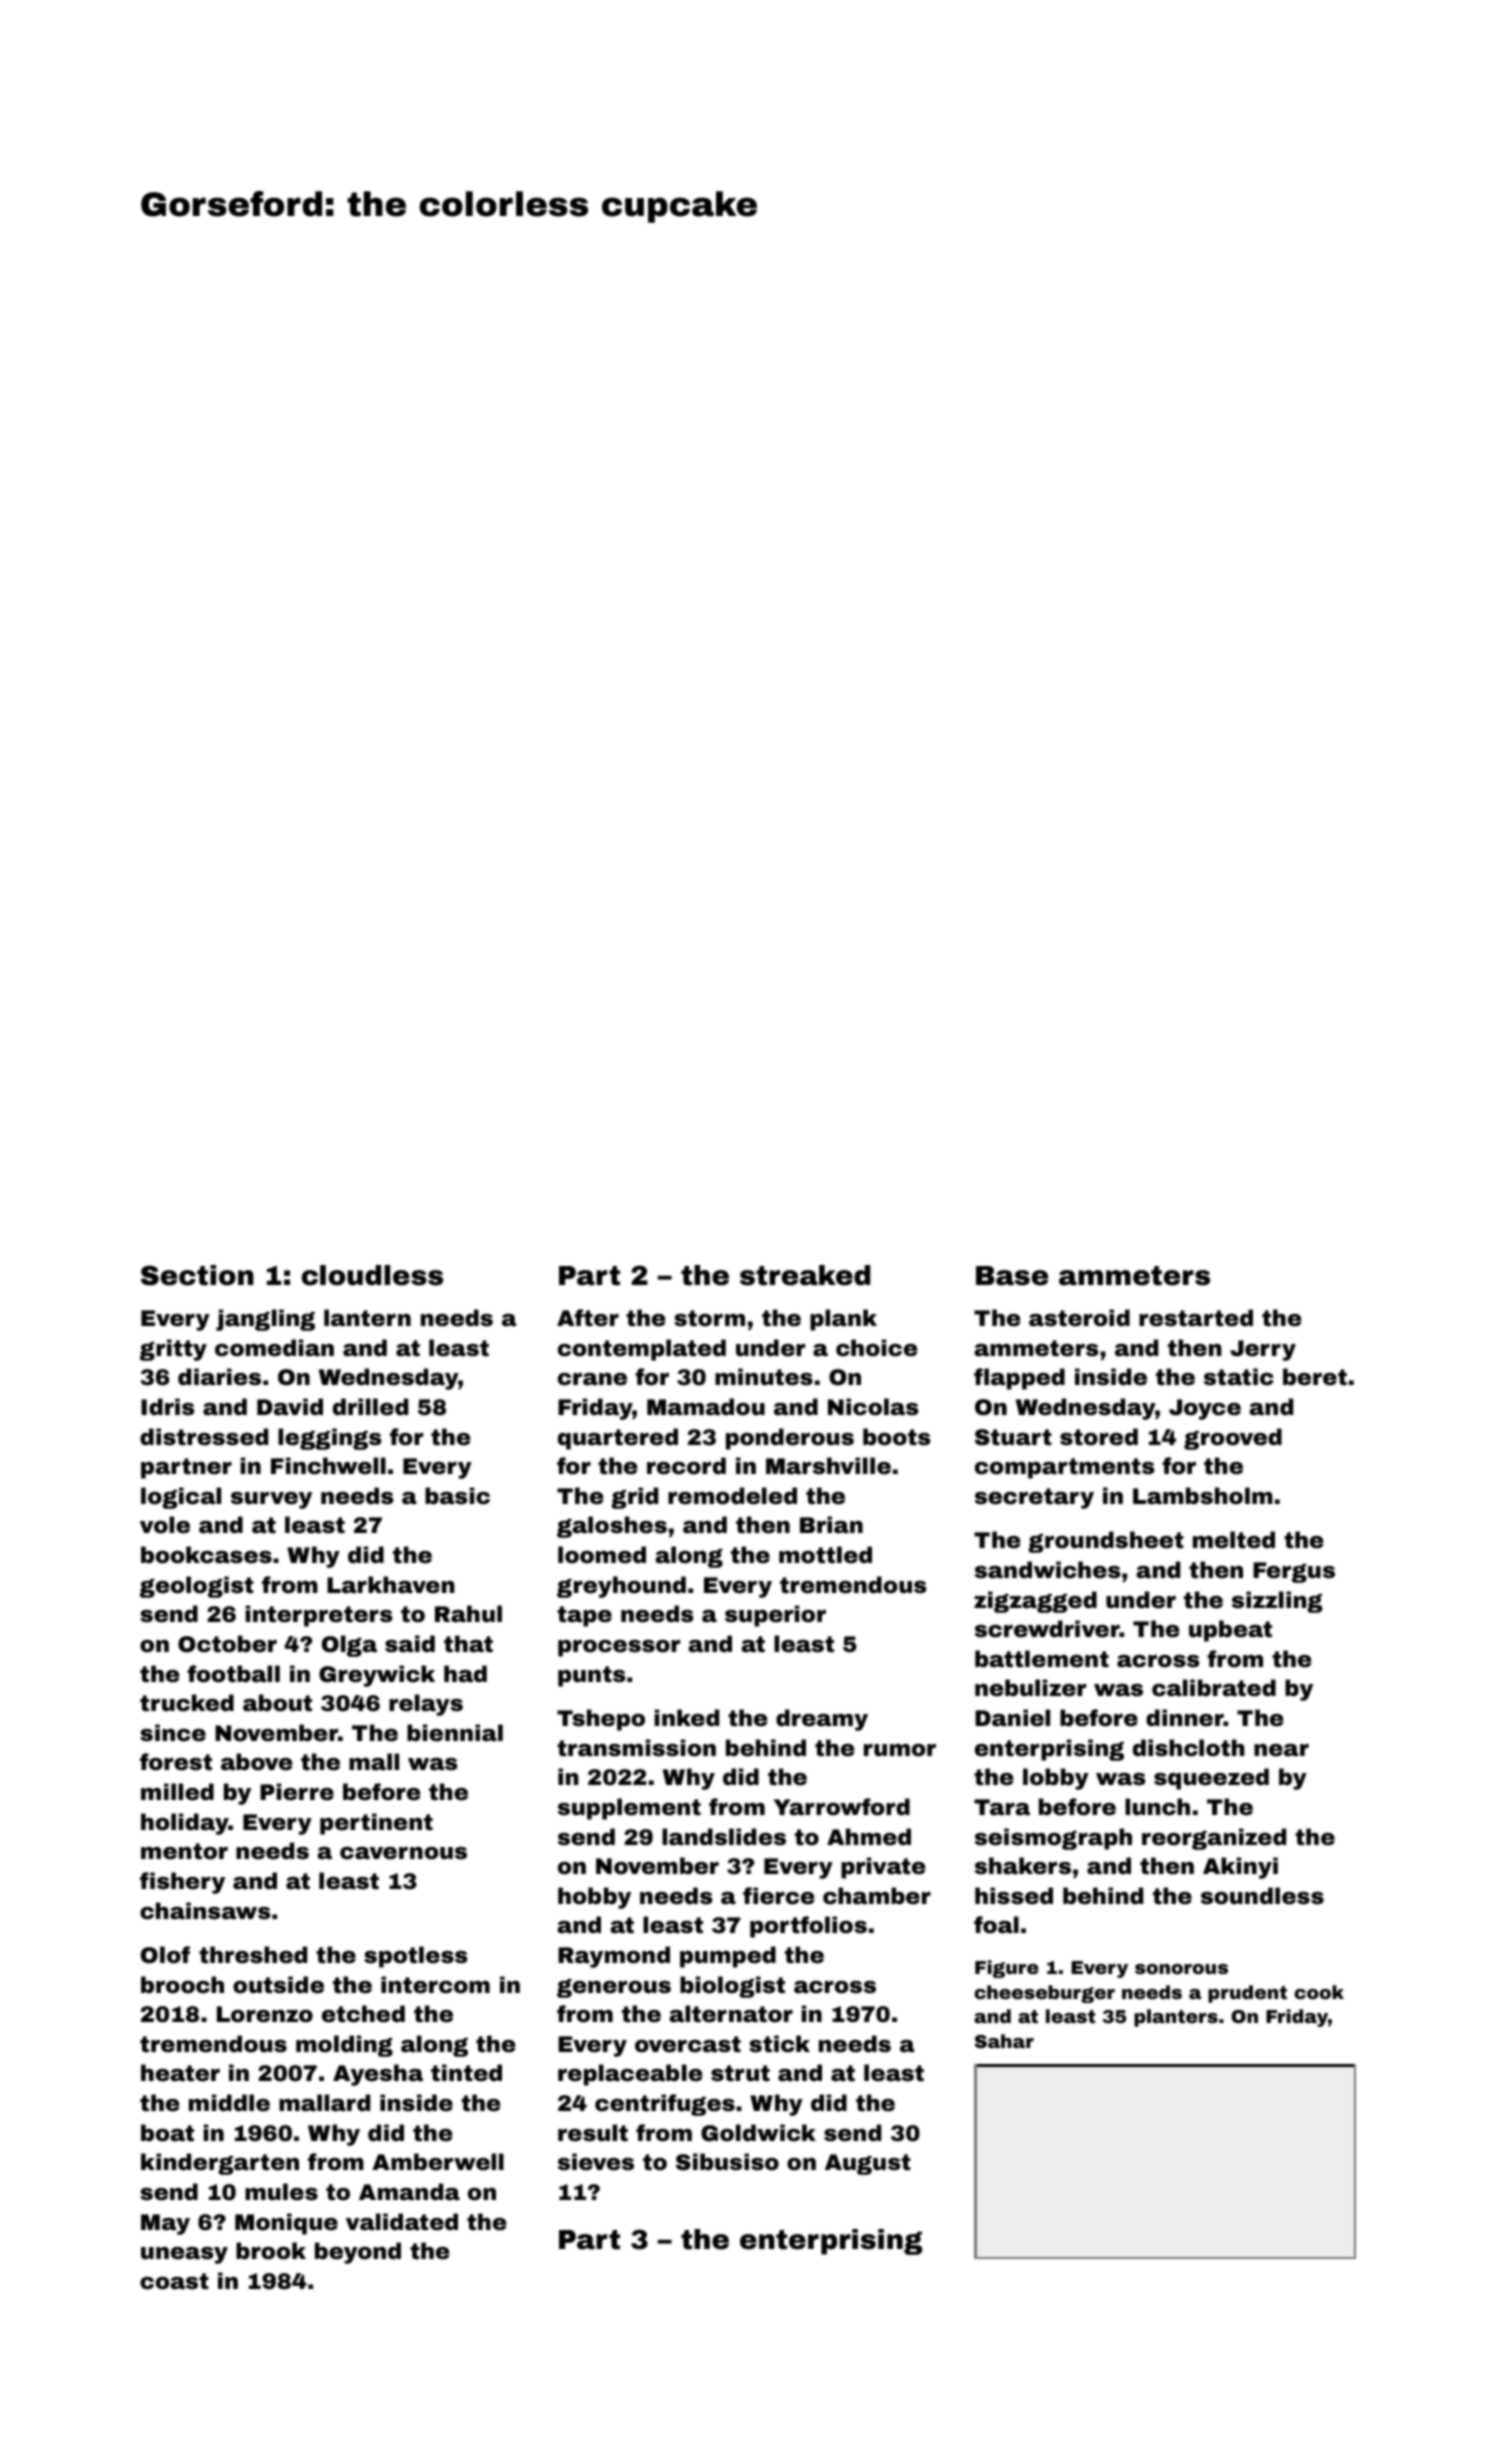 This document has height=2464, width=1496. Describe the element at coordinates (1012, 1276) in the document. I see `Base` at that location.
